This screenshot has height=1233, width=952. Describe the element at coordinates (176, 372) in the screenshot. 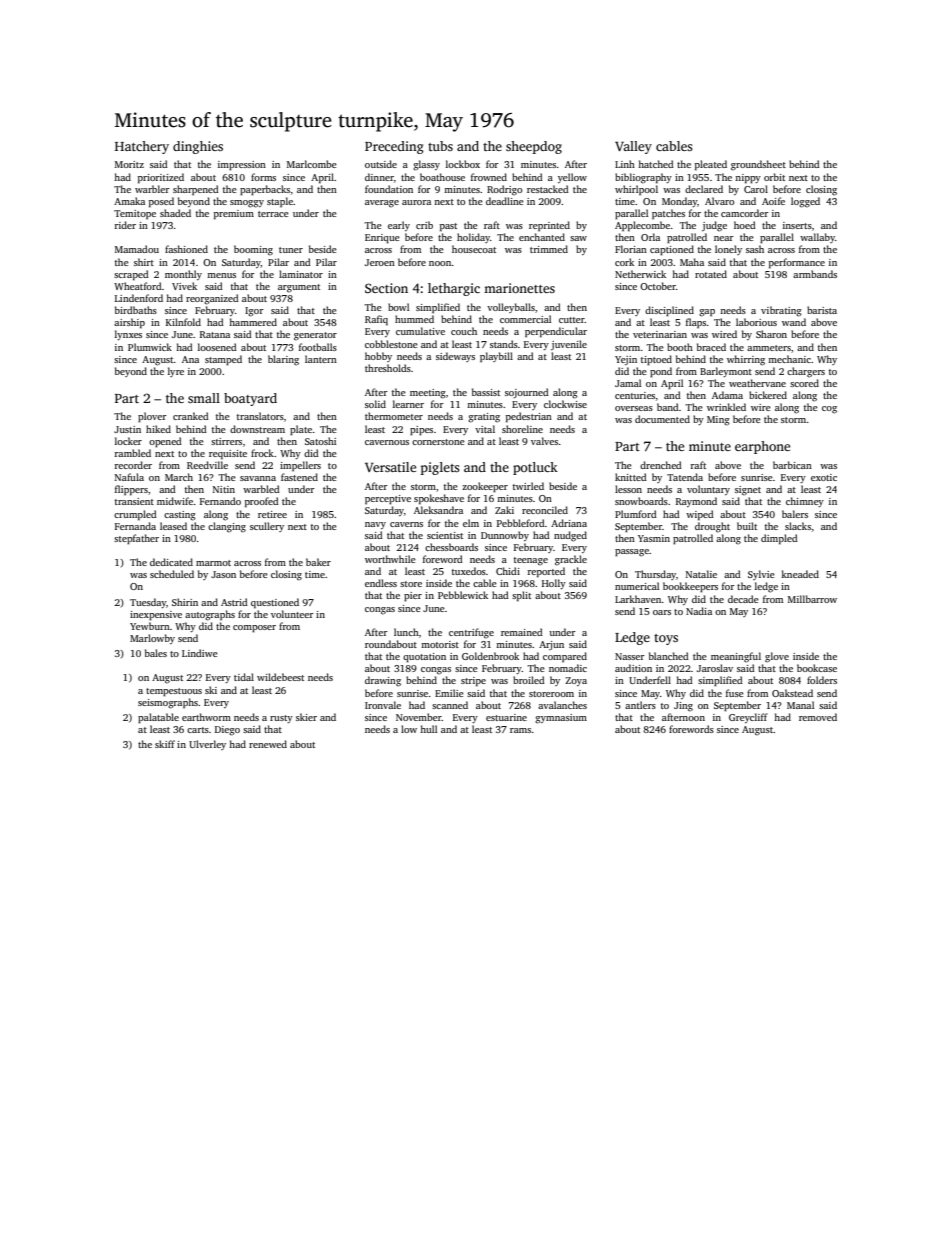

I see `lyre` at that location.
